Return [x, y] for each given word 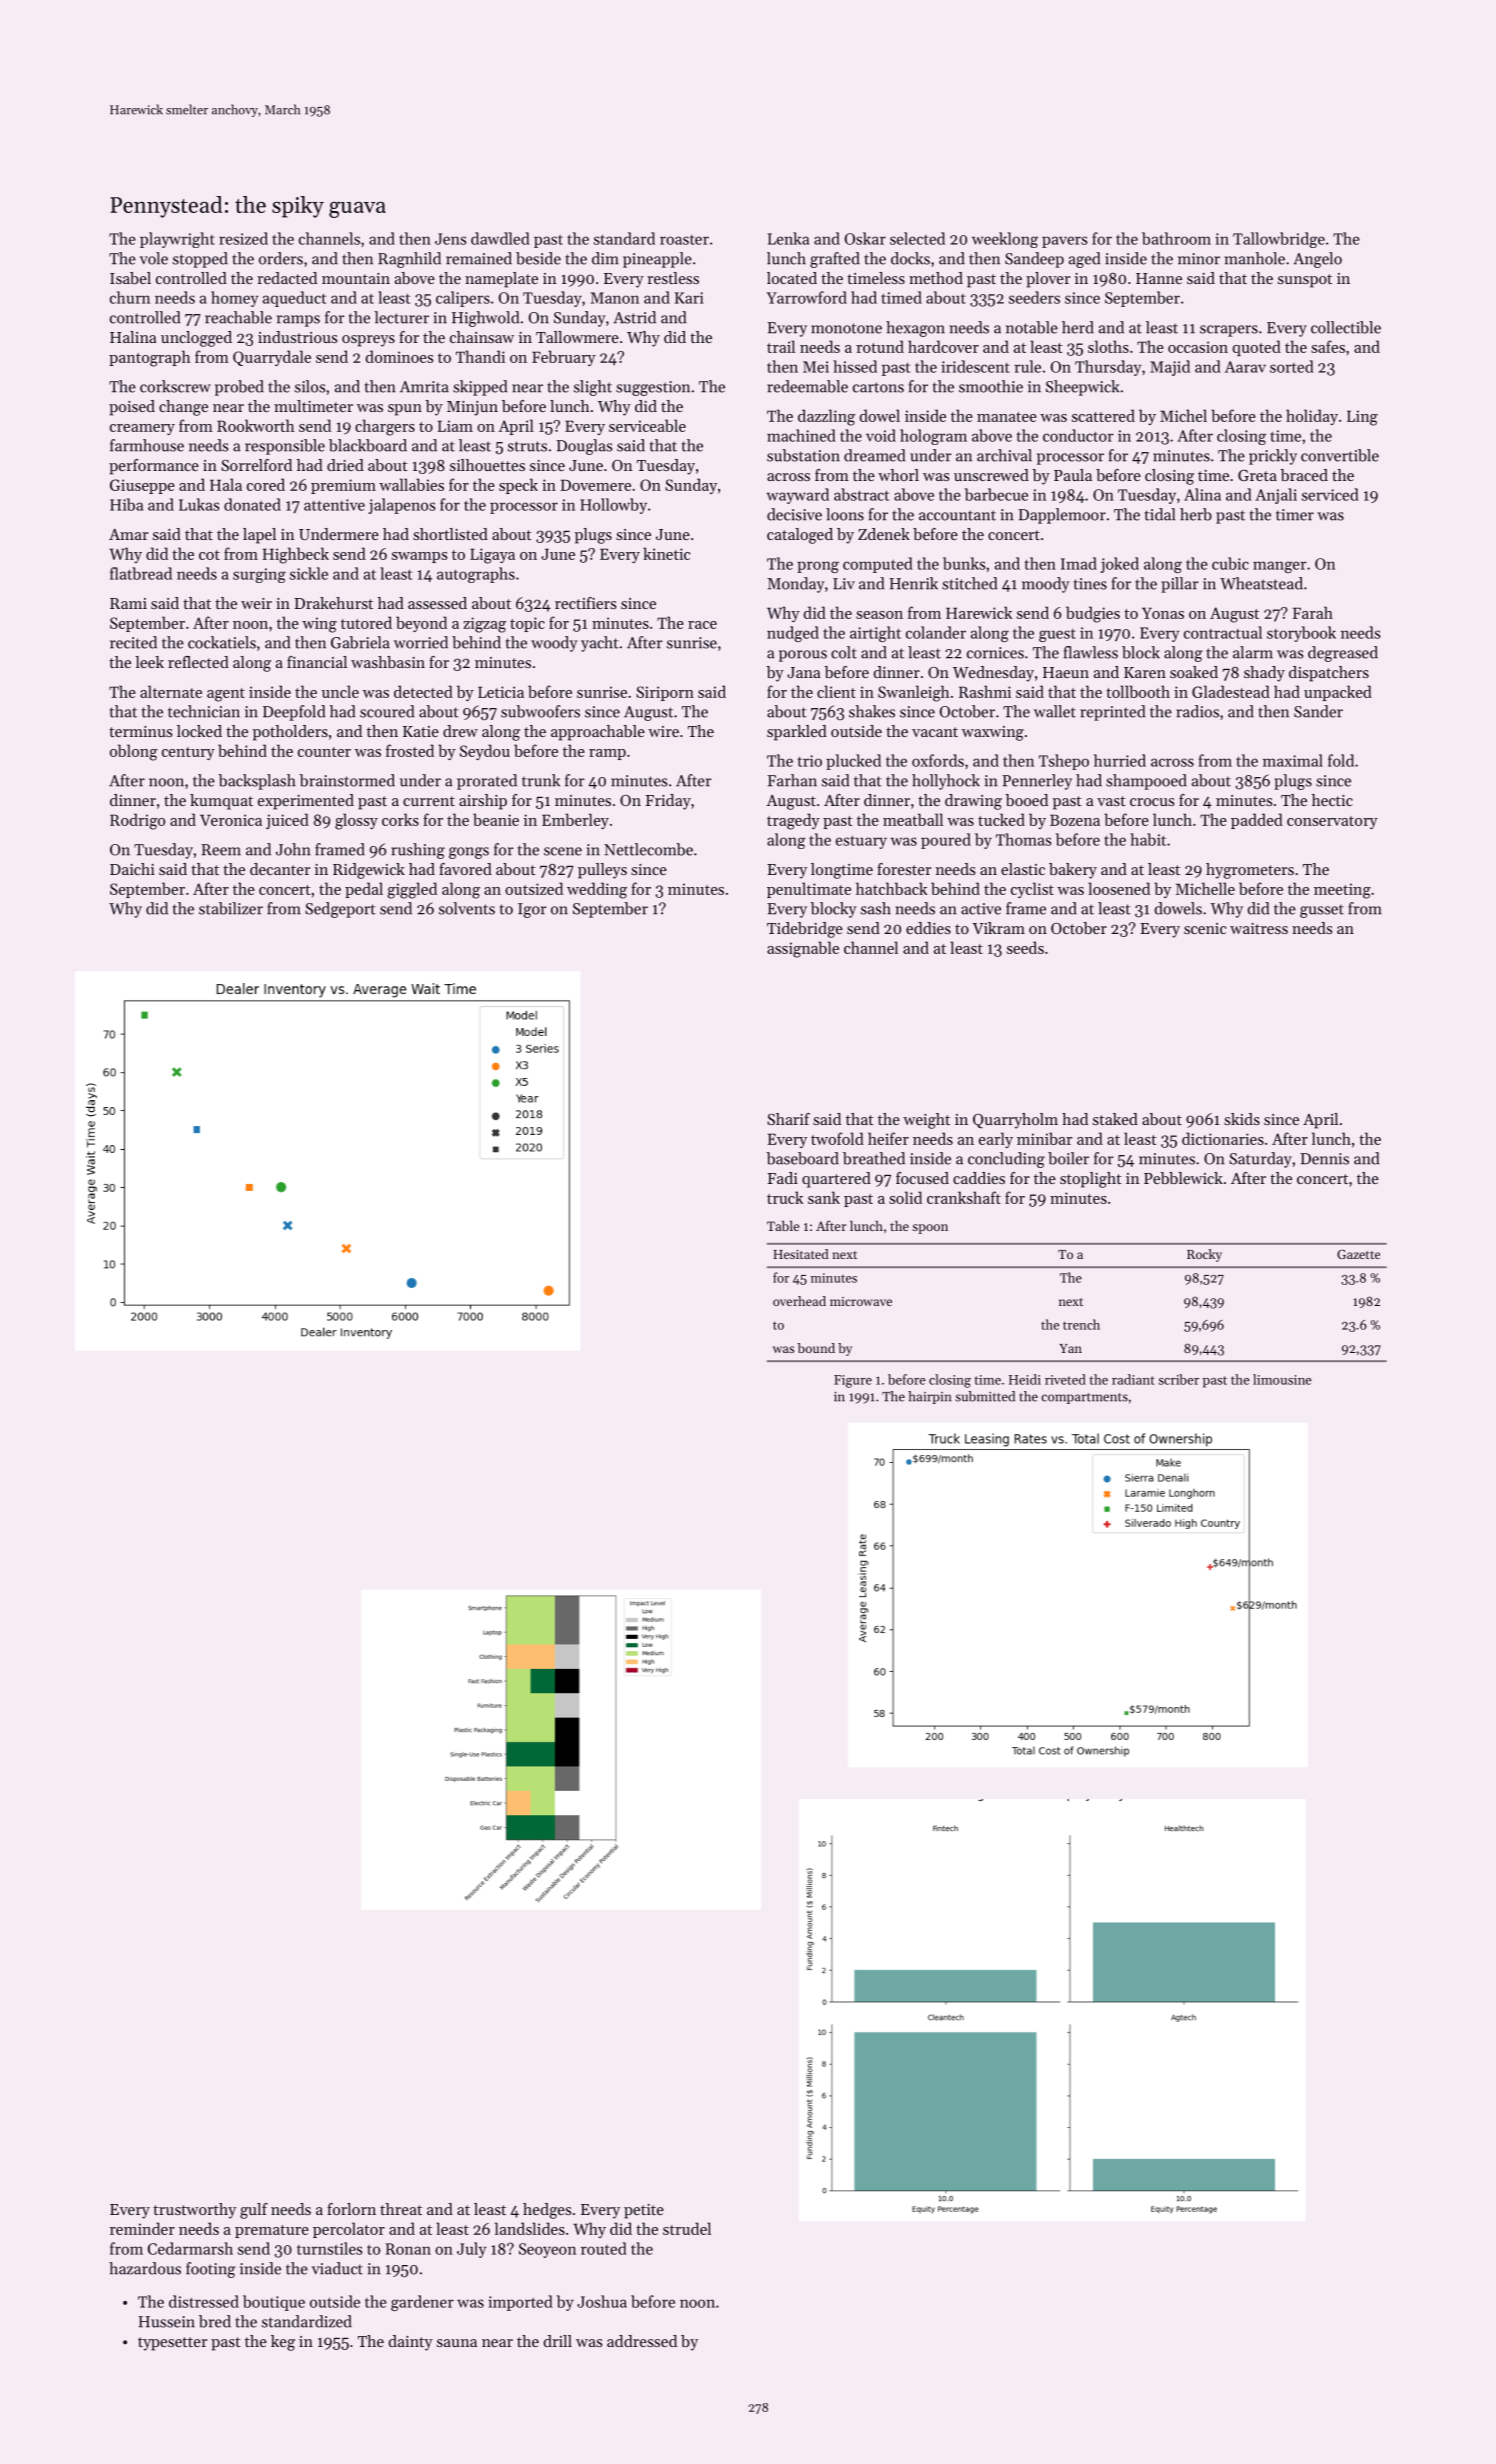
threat [401, 2209]
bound [816, 1348]
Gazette [1358, 1254]
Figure [853, 1381]
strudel [687, 2228]
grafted [835, 260]
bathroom [1176, 238]
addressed [642, 2341]
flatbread [141, 573]
